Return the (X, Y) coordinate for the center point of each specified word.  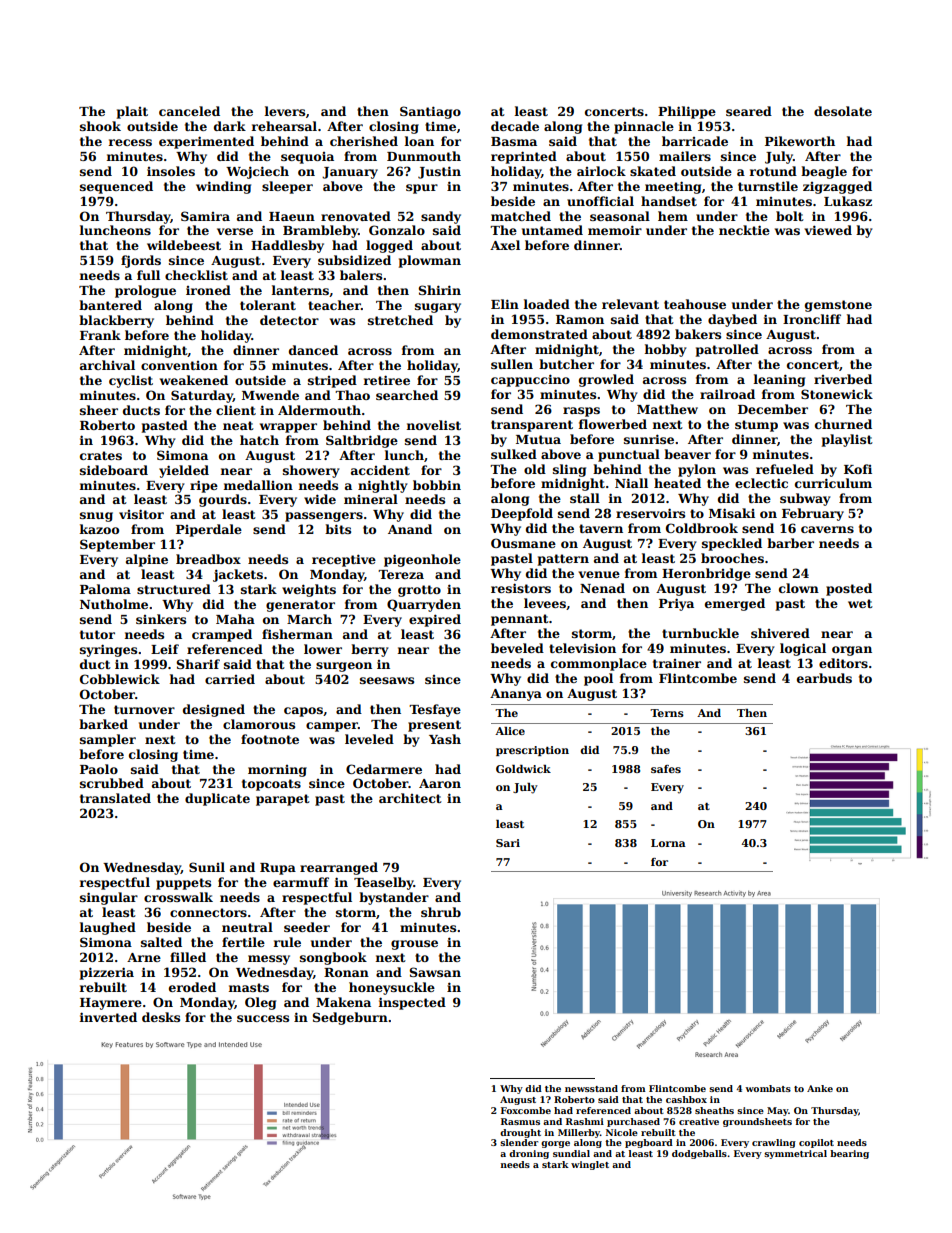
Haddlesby (287, 246)
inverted (108, 1017)
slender (519, 1142)
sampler (108, 740)
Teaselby (384, 883)
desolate (843, 111)
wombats (768, 1088)
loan (419, 141)
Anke (820, 1088)
